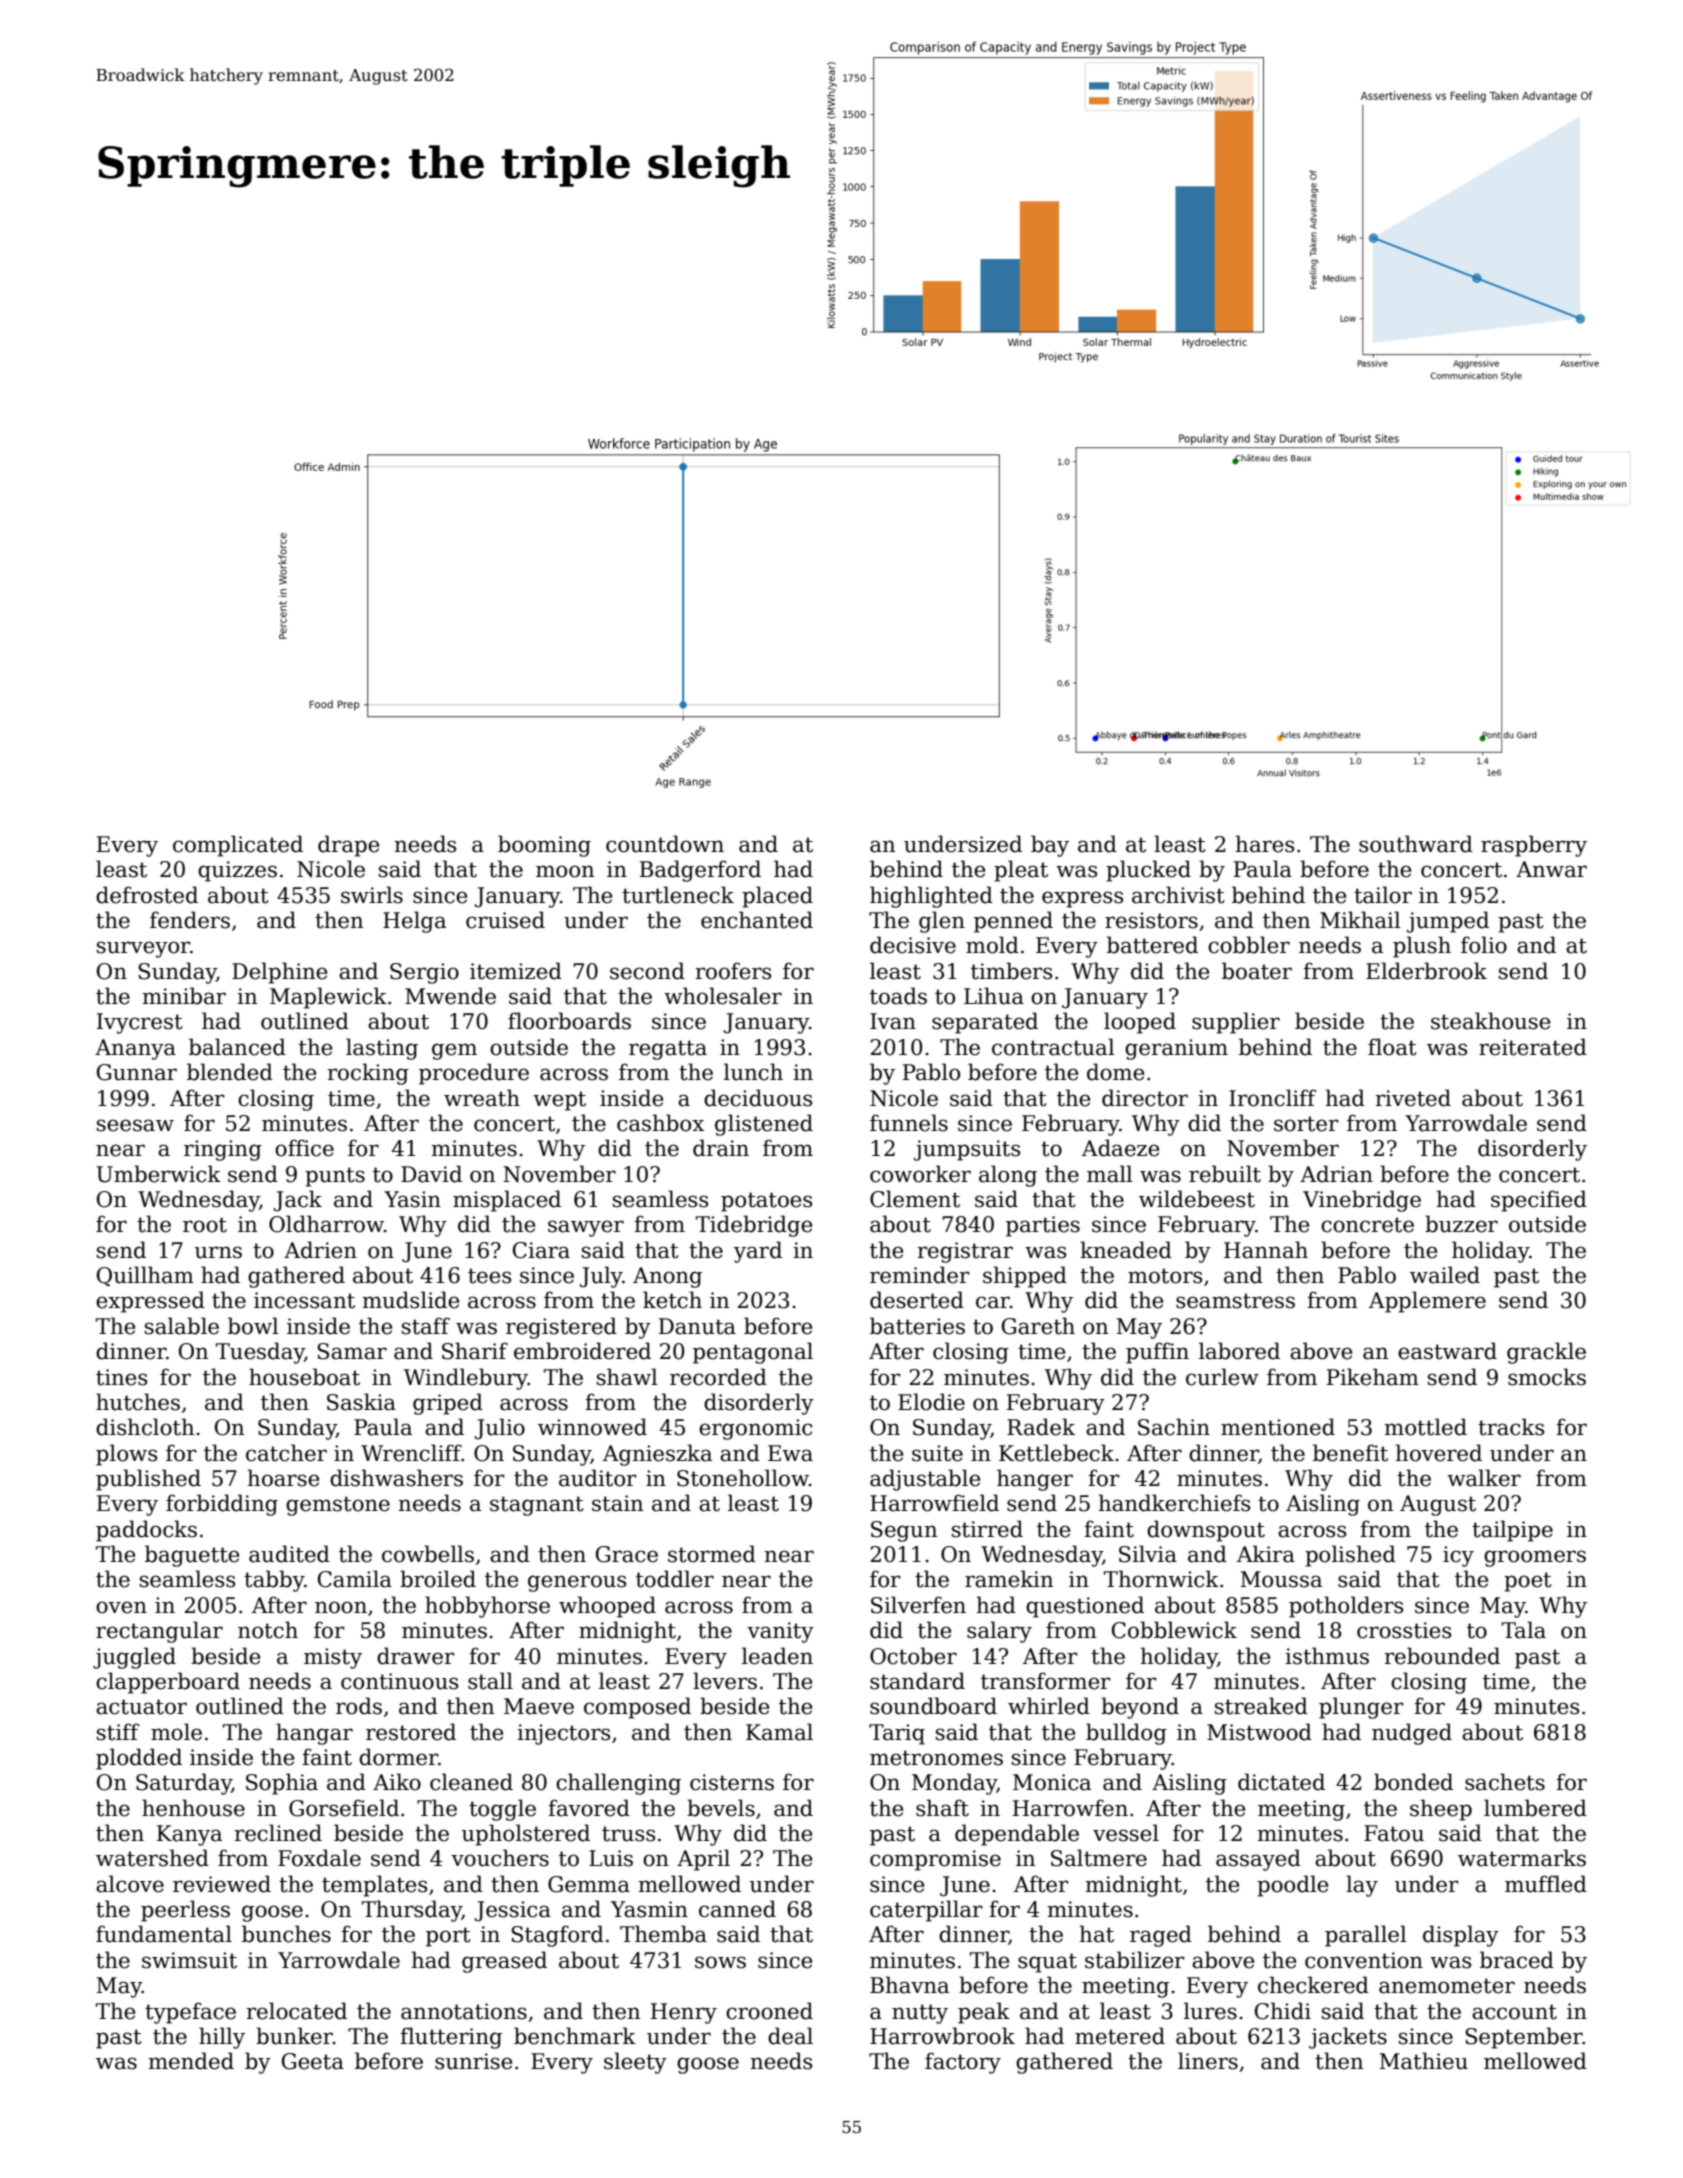 The width and height of the screenshot is (1683, 2178). Describe the element at coordinates (1535, 1558) in the screenshot. I see `groomers` at that location.
